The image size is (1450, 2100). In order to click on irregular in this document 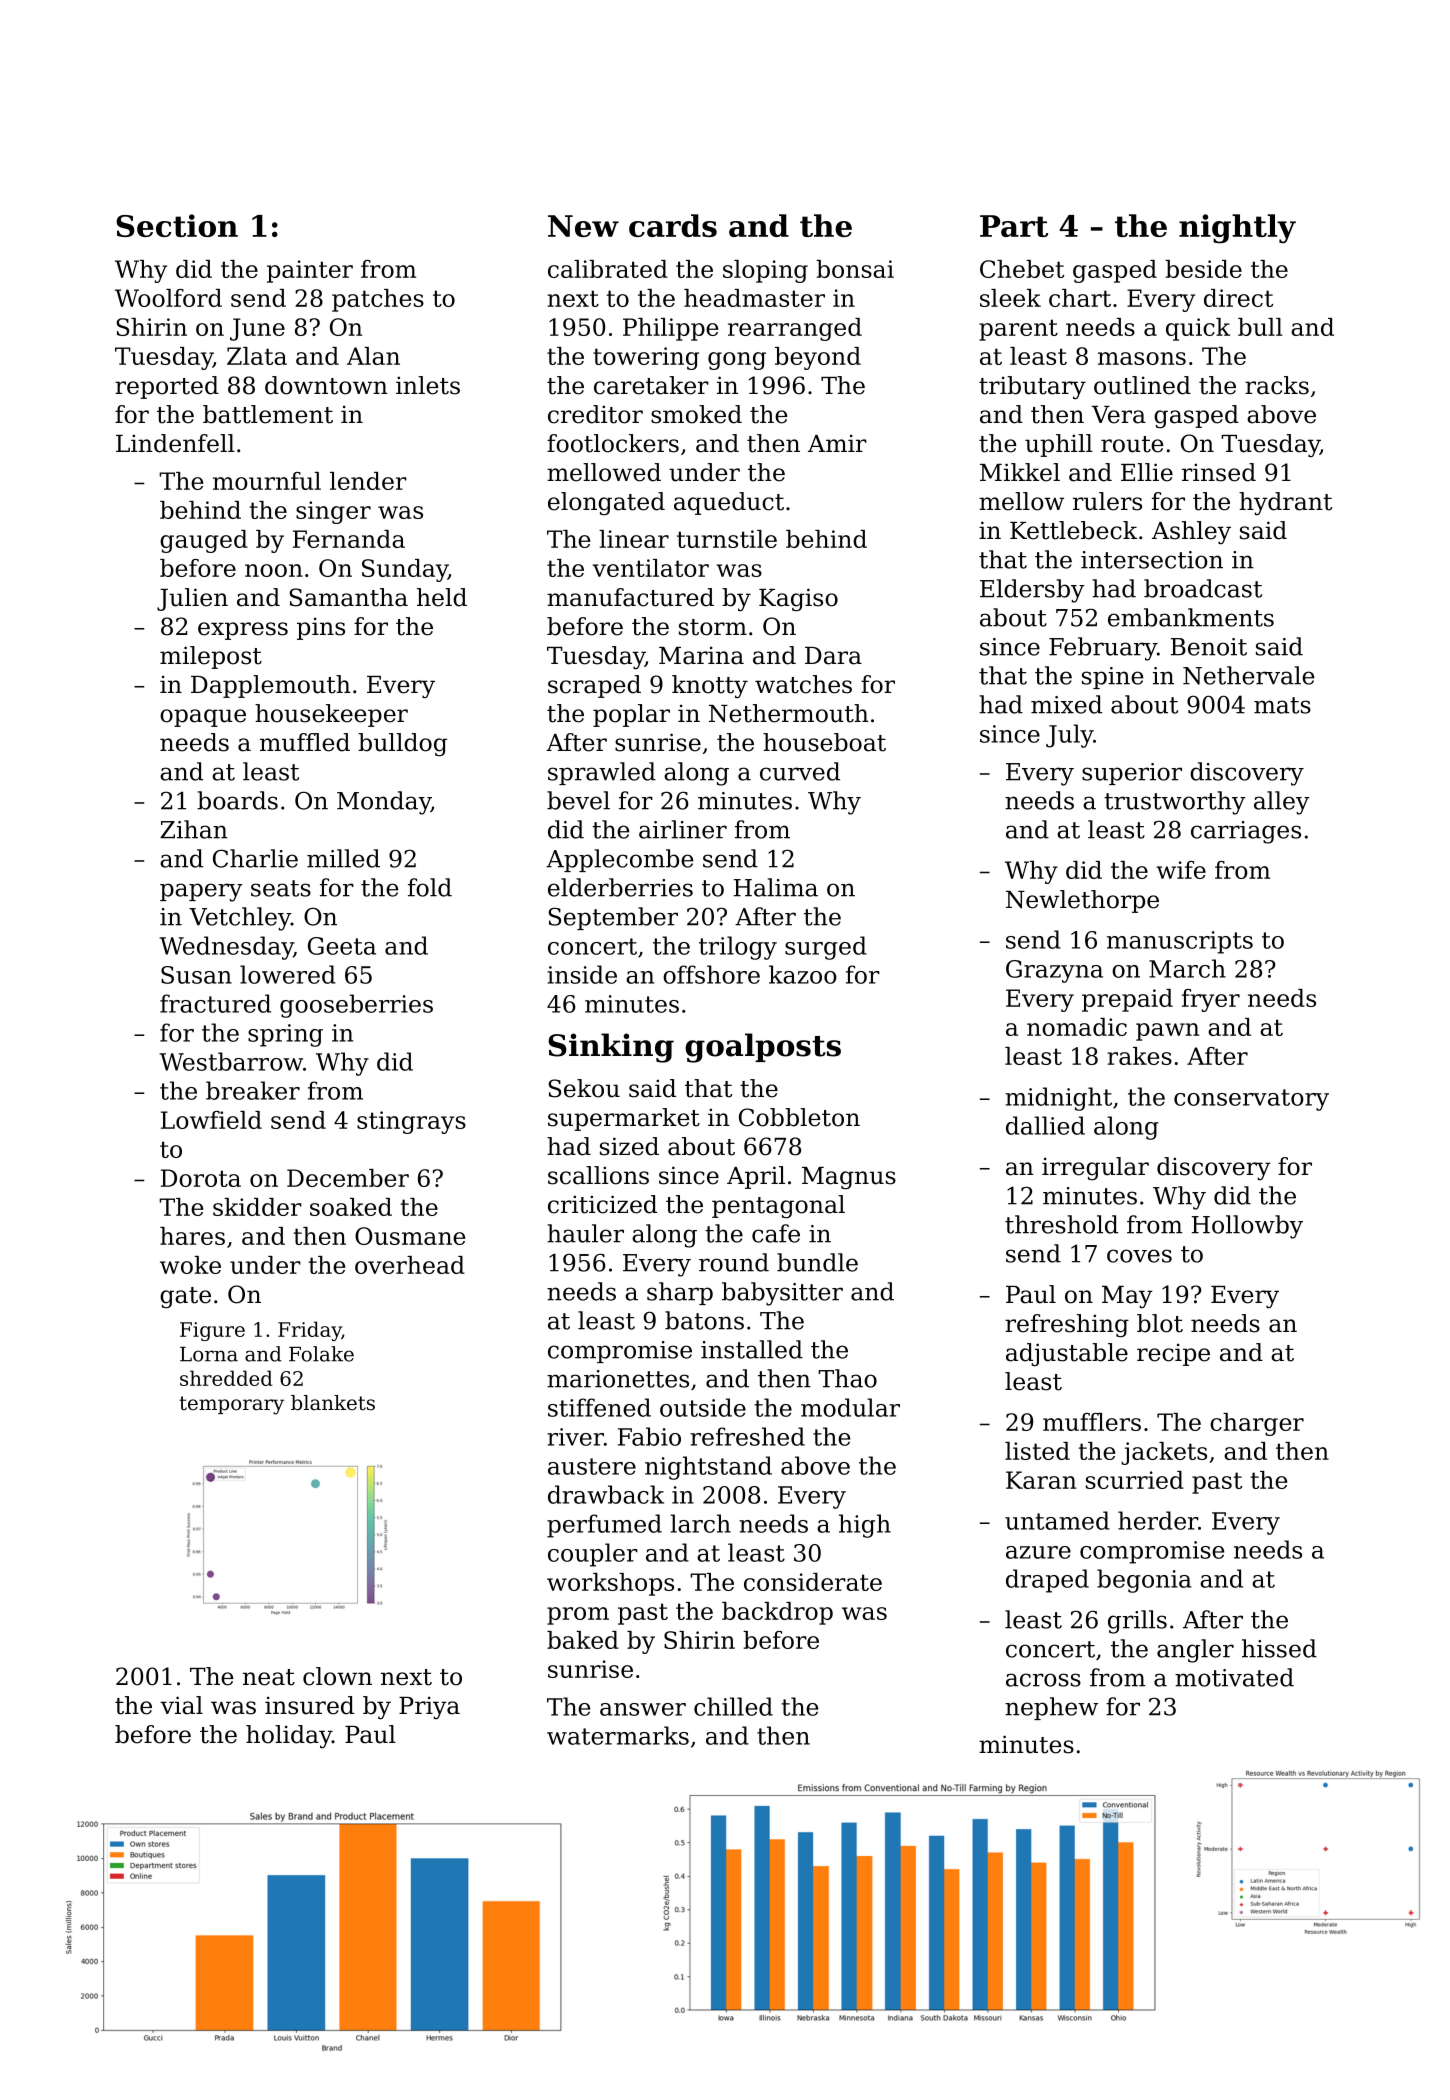, I will do `click(1095, 1168)`.
